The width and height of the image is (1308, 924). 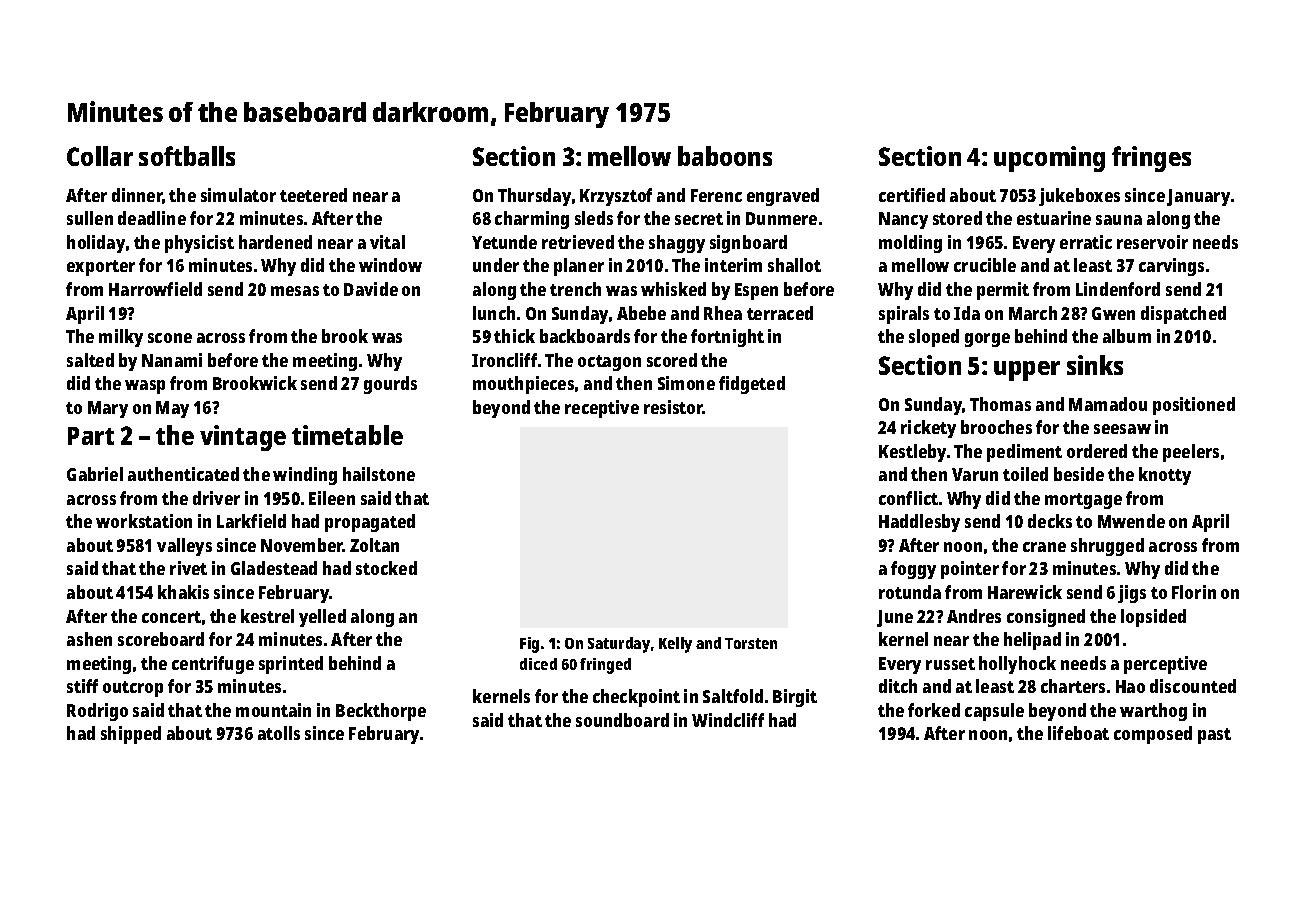 I want to click on shipped, so click(x=131, y=735).
